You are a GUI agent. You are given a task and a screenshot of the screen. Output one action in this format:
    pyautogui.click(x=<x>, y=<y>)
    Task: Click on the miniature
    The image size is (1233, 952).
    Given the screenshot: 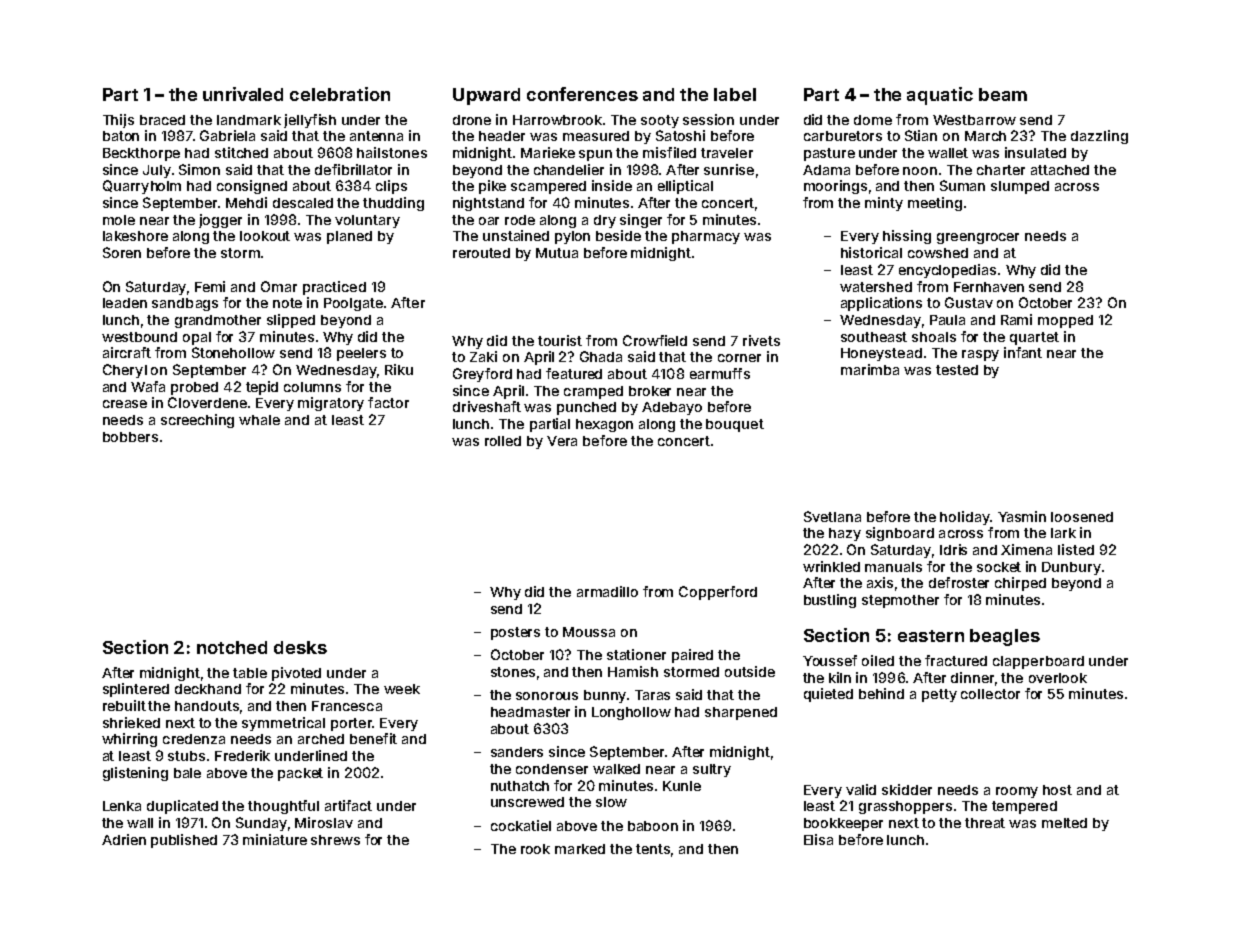 What is the action you would take?
    pyautogui.click(x=275, y=839)
